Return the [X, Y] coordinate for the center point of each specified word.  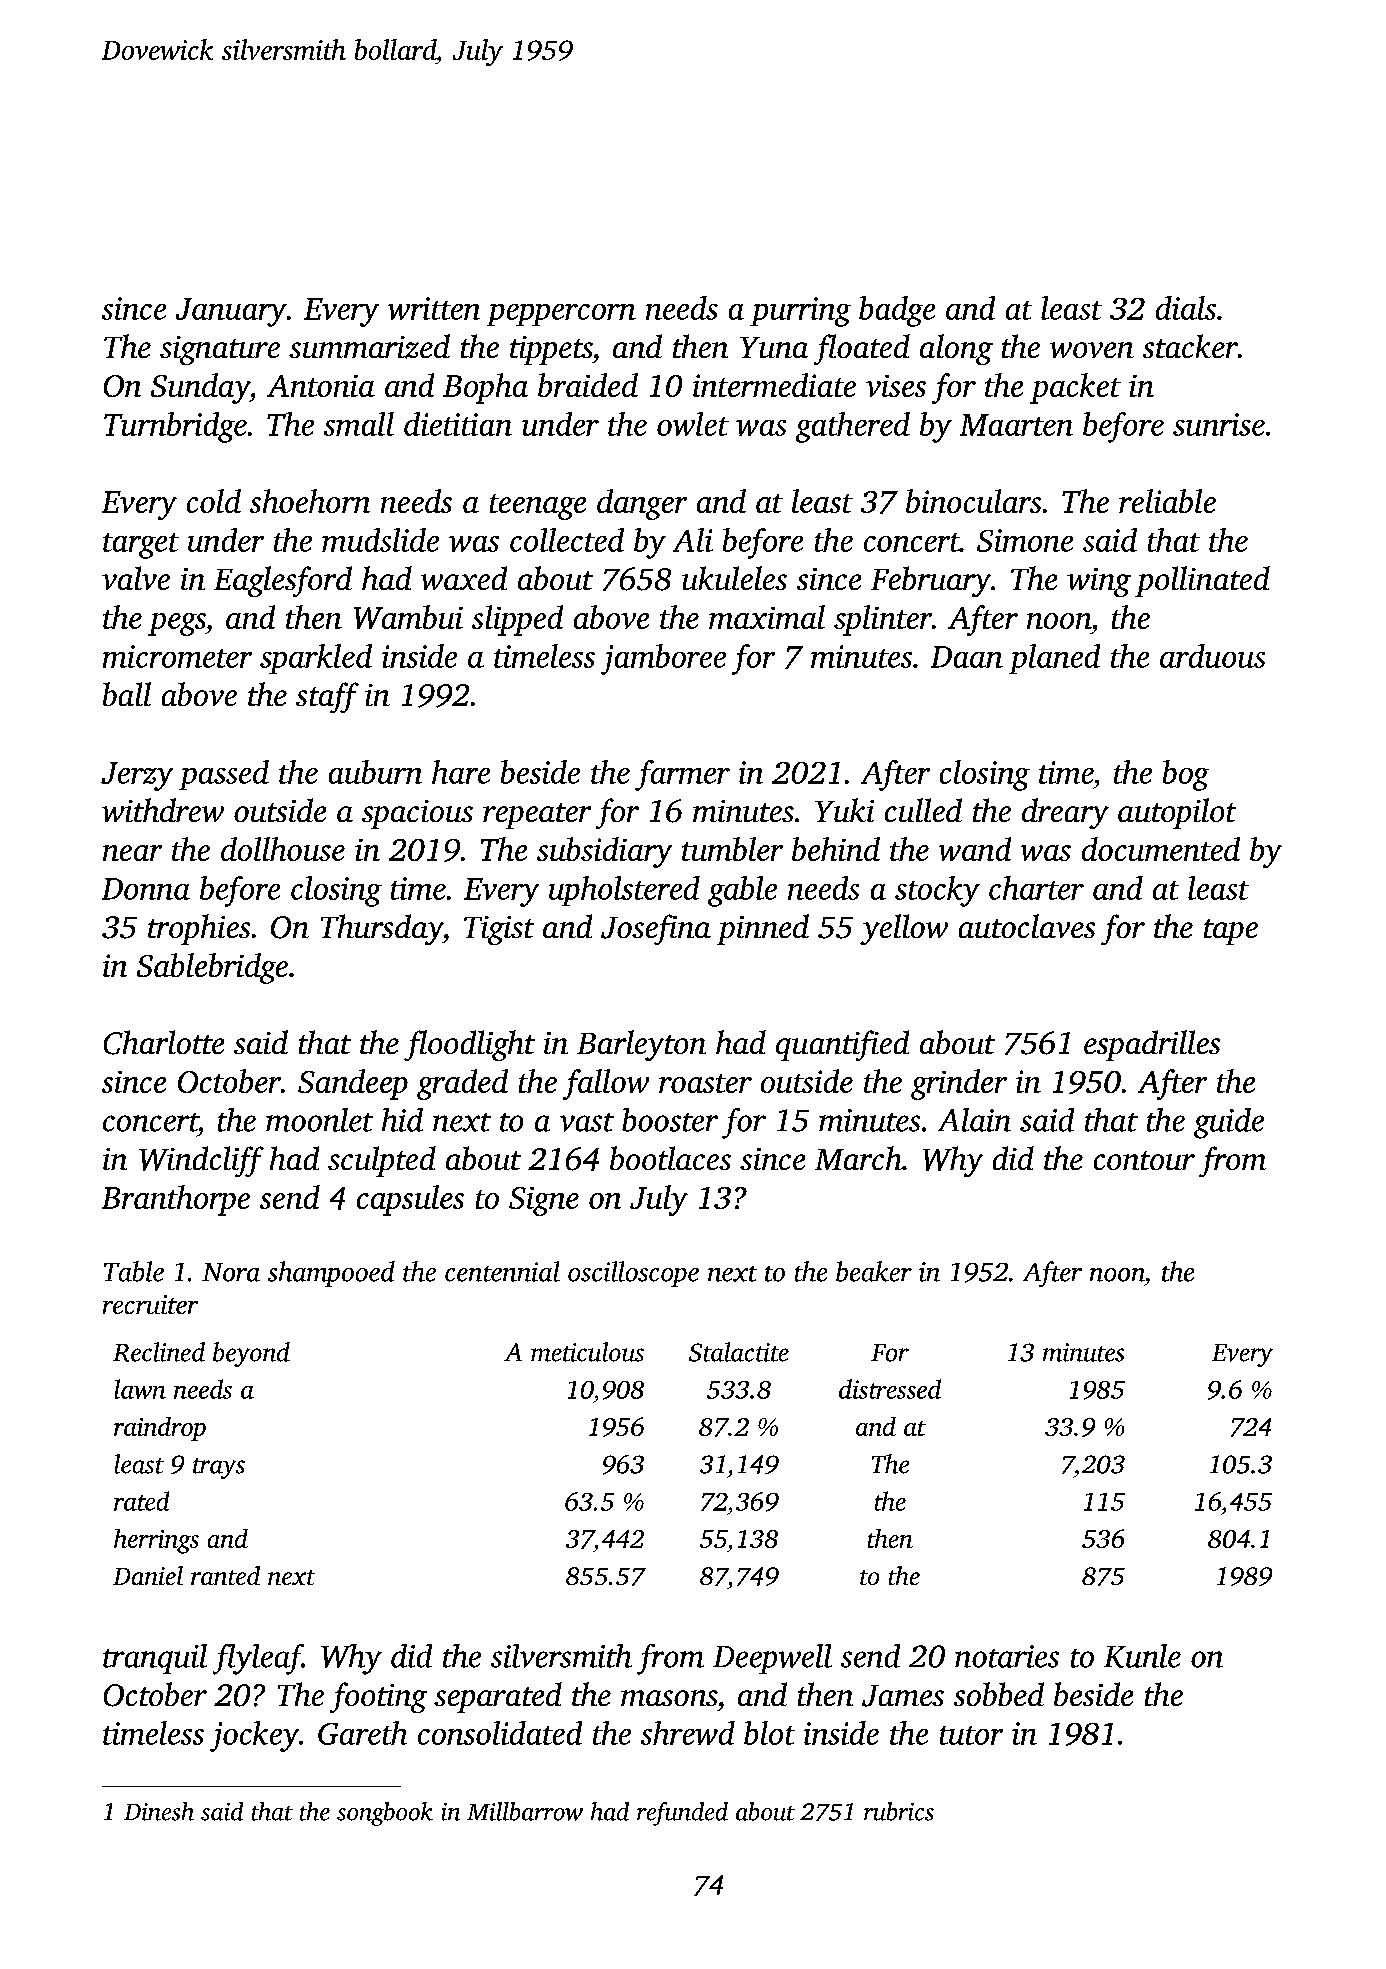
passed [224, 775]
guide [1229, 1123]
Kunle [1142, 1656]
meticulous [587, 1352]
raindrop [160, 1429]
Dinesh [159, 1811]
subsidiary [604, 852]
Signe [544, 1201]
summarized [369, 346]
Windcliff [201, 1161]
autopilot [1177, 813]
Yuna [774, 347]
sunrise [1219, 424]
